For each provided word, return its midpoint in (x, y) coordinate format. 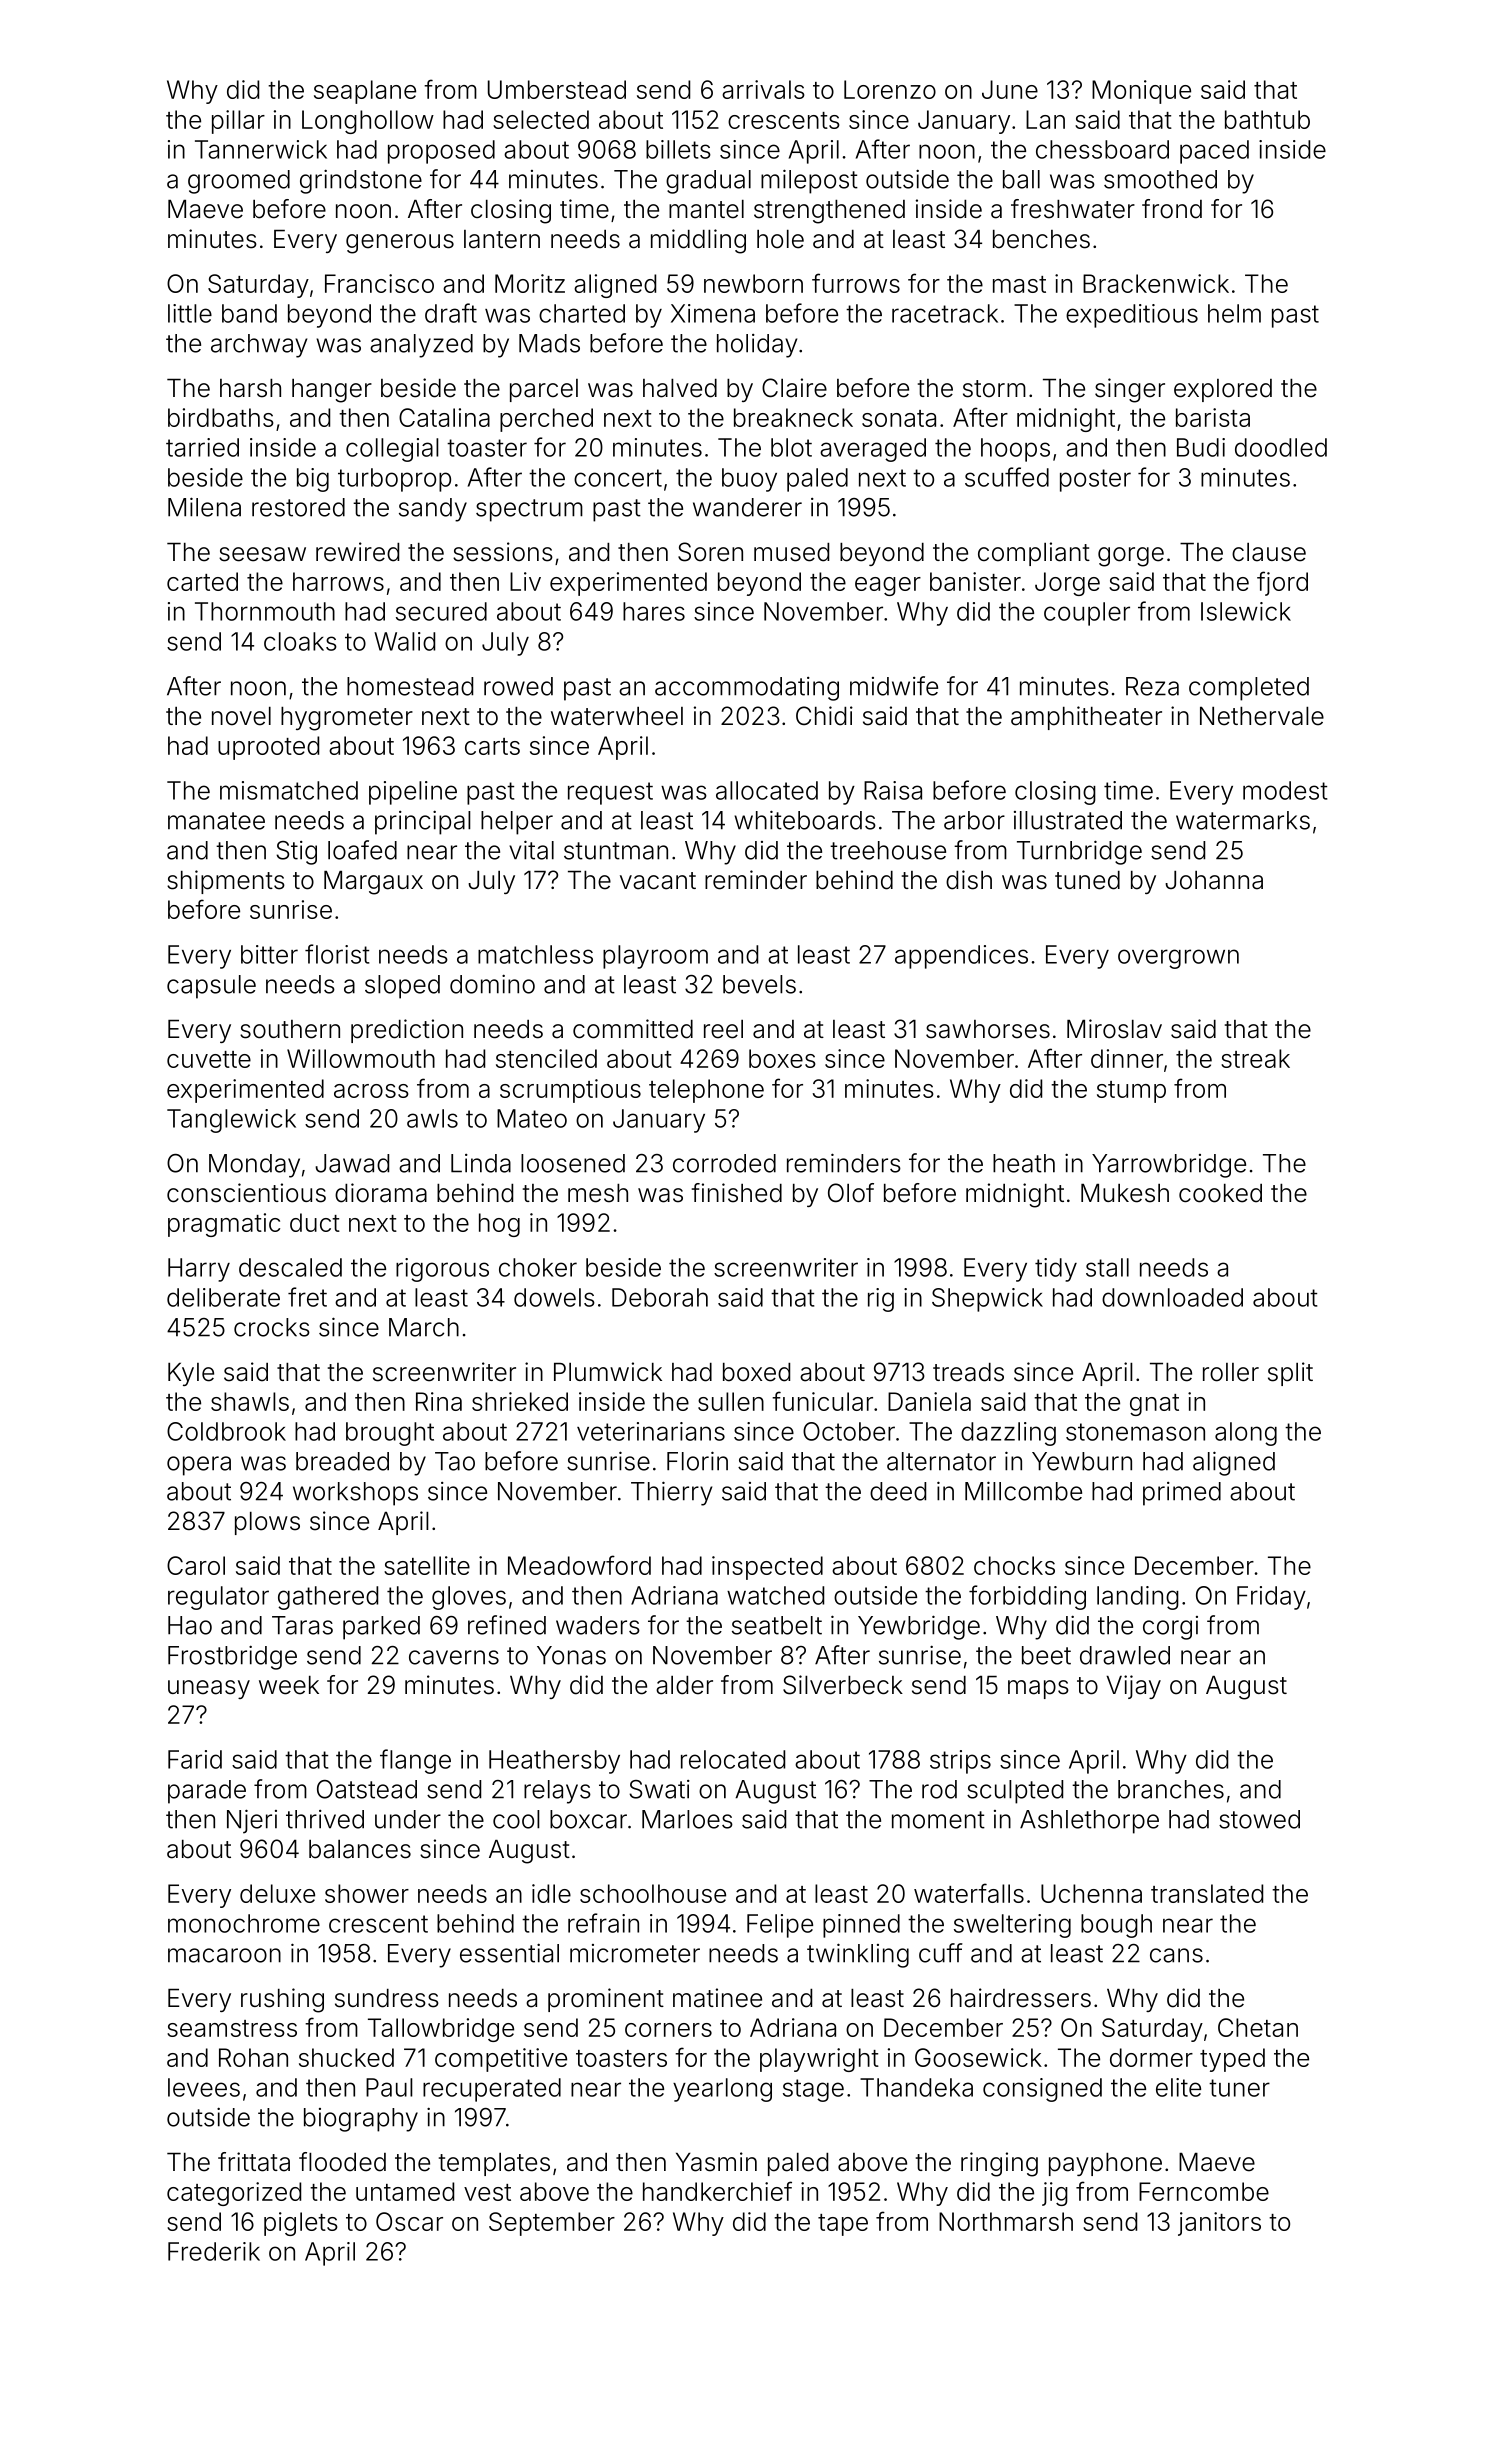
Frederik (214, 2251)
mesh (598, 1193)
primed (1182, 1494)
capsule (211, 987)
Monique (1141, 92)
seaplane (365, 92)
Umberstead (557, 89)
